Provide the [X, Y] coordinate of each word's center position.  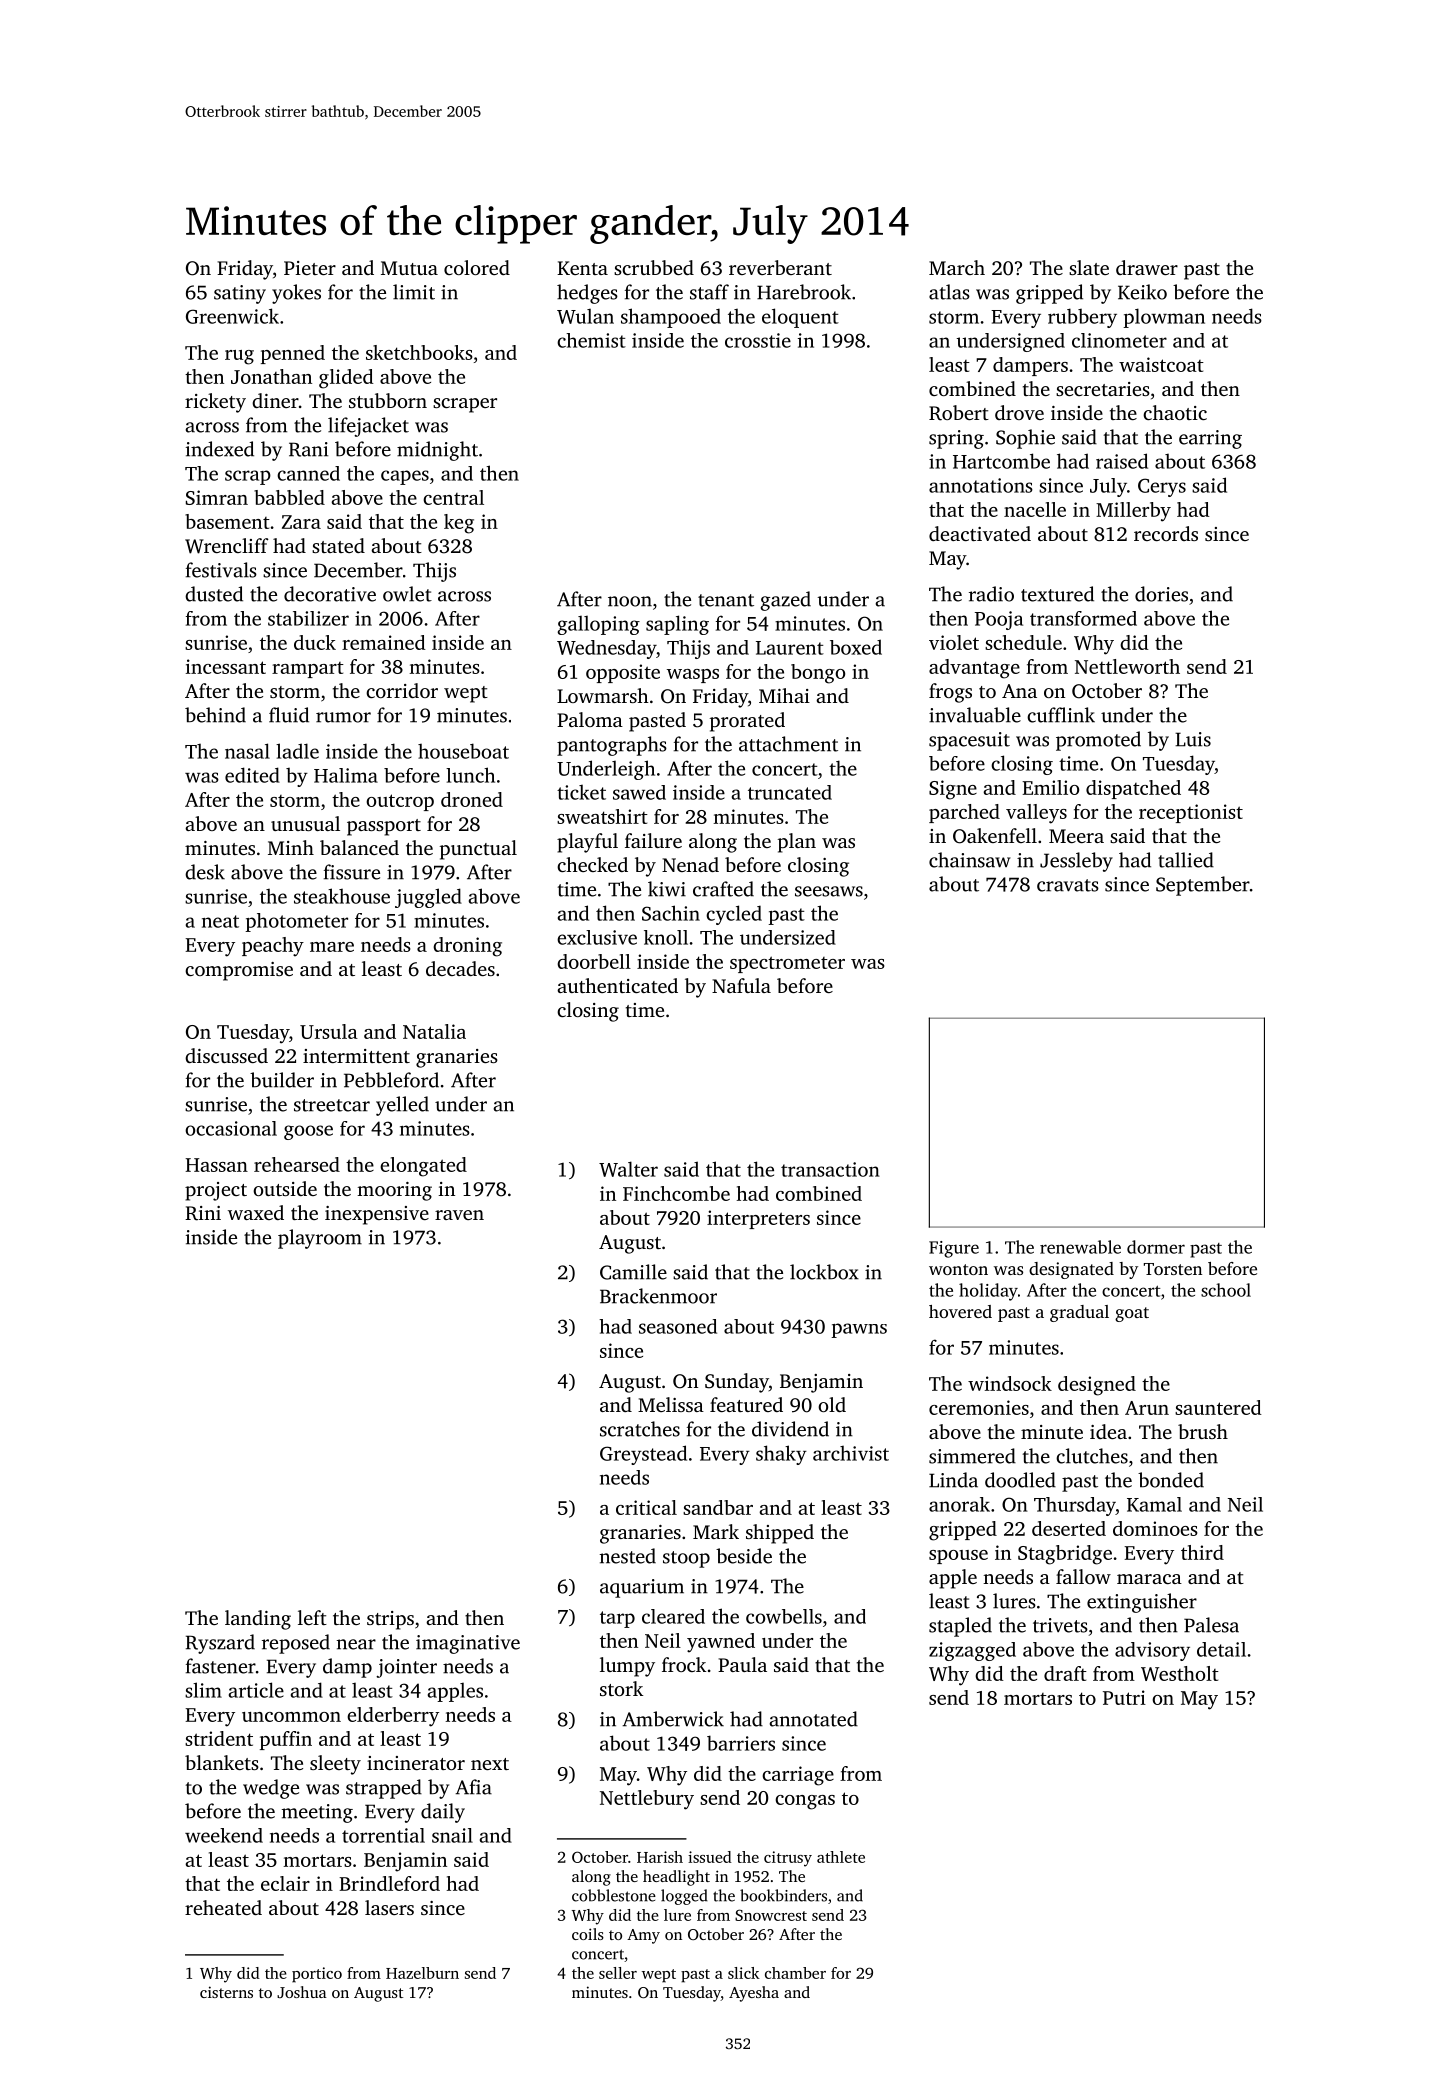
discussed [226, 1055]
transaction [830, 1169]
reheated [223, 1907]
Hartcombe [1001, 461]
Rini [203, 1213]
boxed [856, 647]
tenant [726, 600]
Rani [308, 449]
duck [315, 642]
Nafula [741, 985]
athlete [841, 1857]
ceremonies [979, 1407]
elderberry [393, 1717]
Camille [633, 1272]
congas [805, 1802]
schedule [1023, 642]
